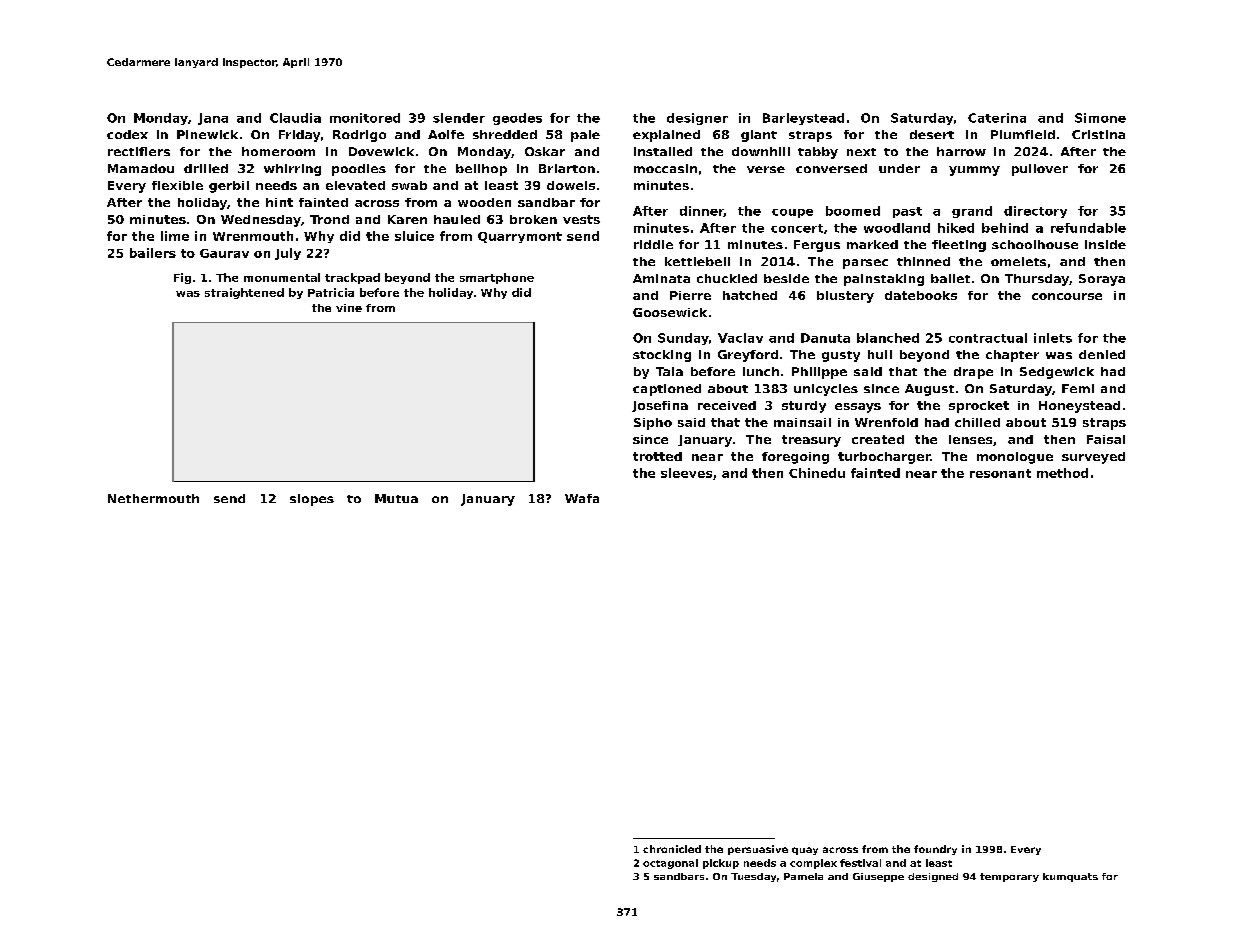 The image size is (1233, 952). Describe the element at coordinates (365, 118) in the document. I see `monitored` at that location.
